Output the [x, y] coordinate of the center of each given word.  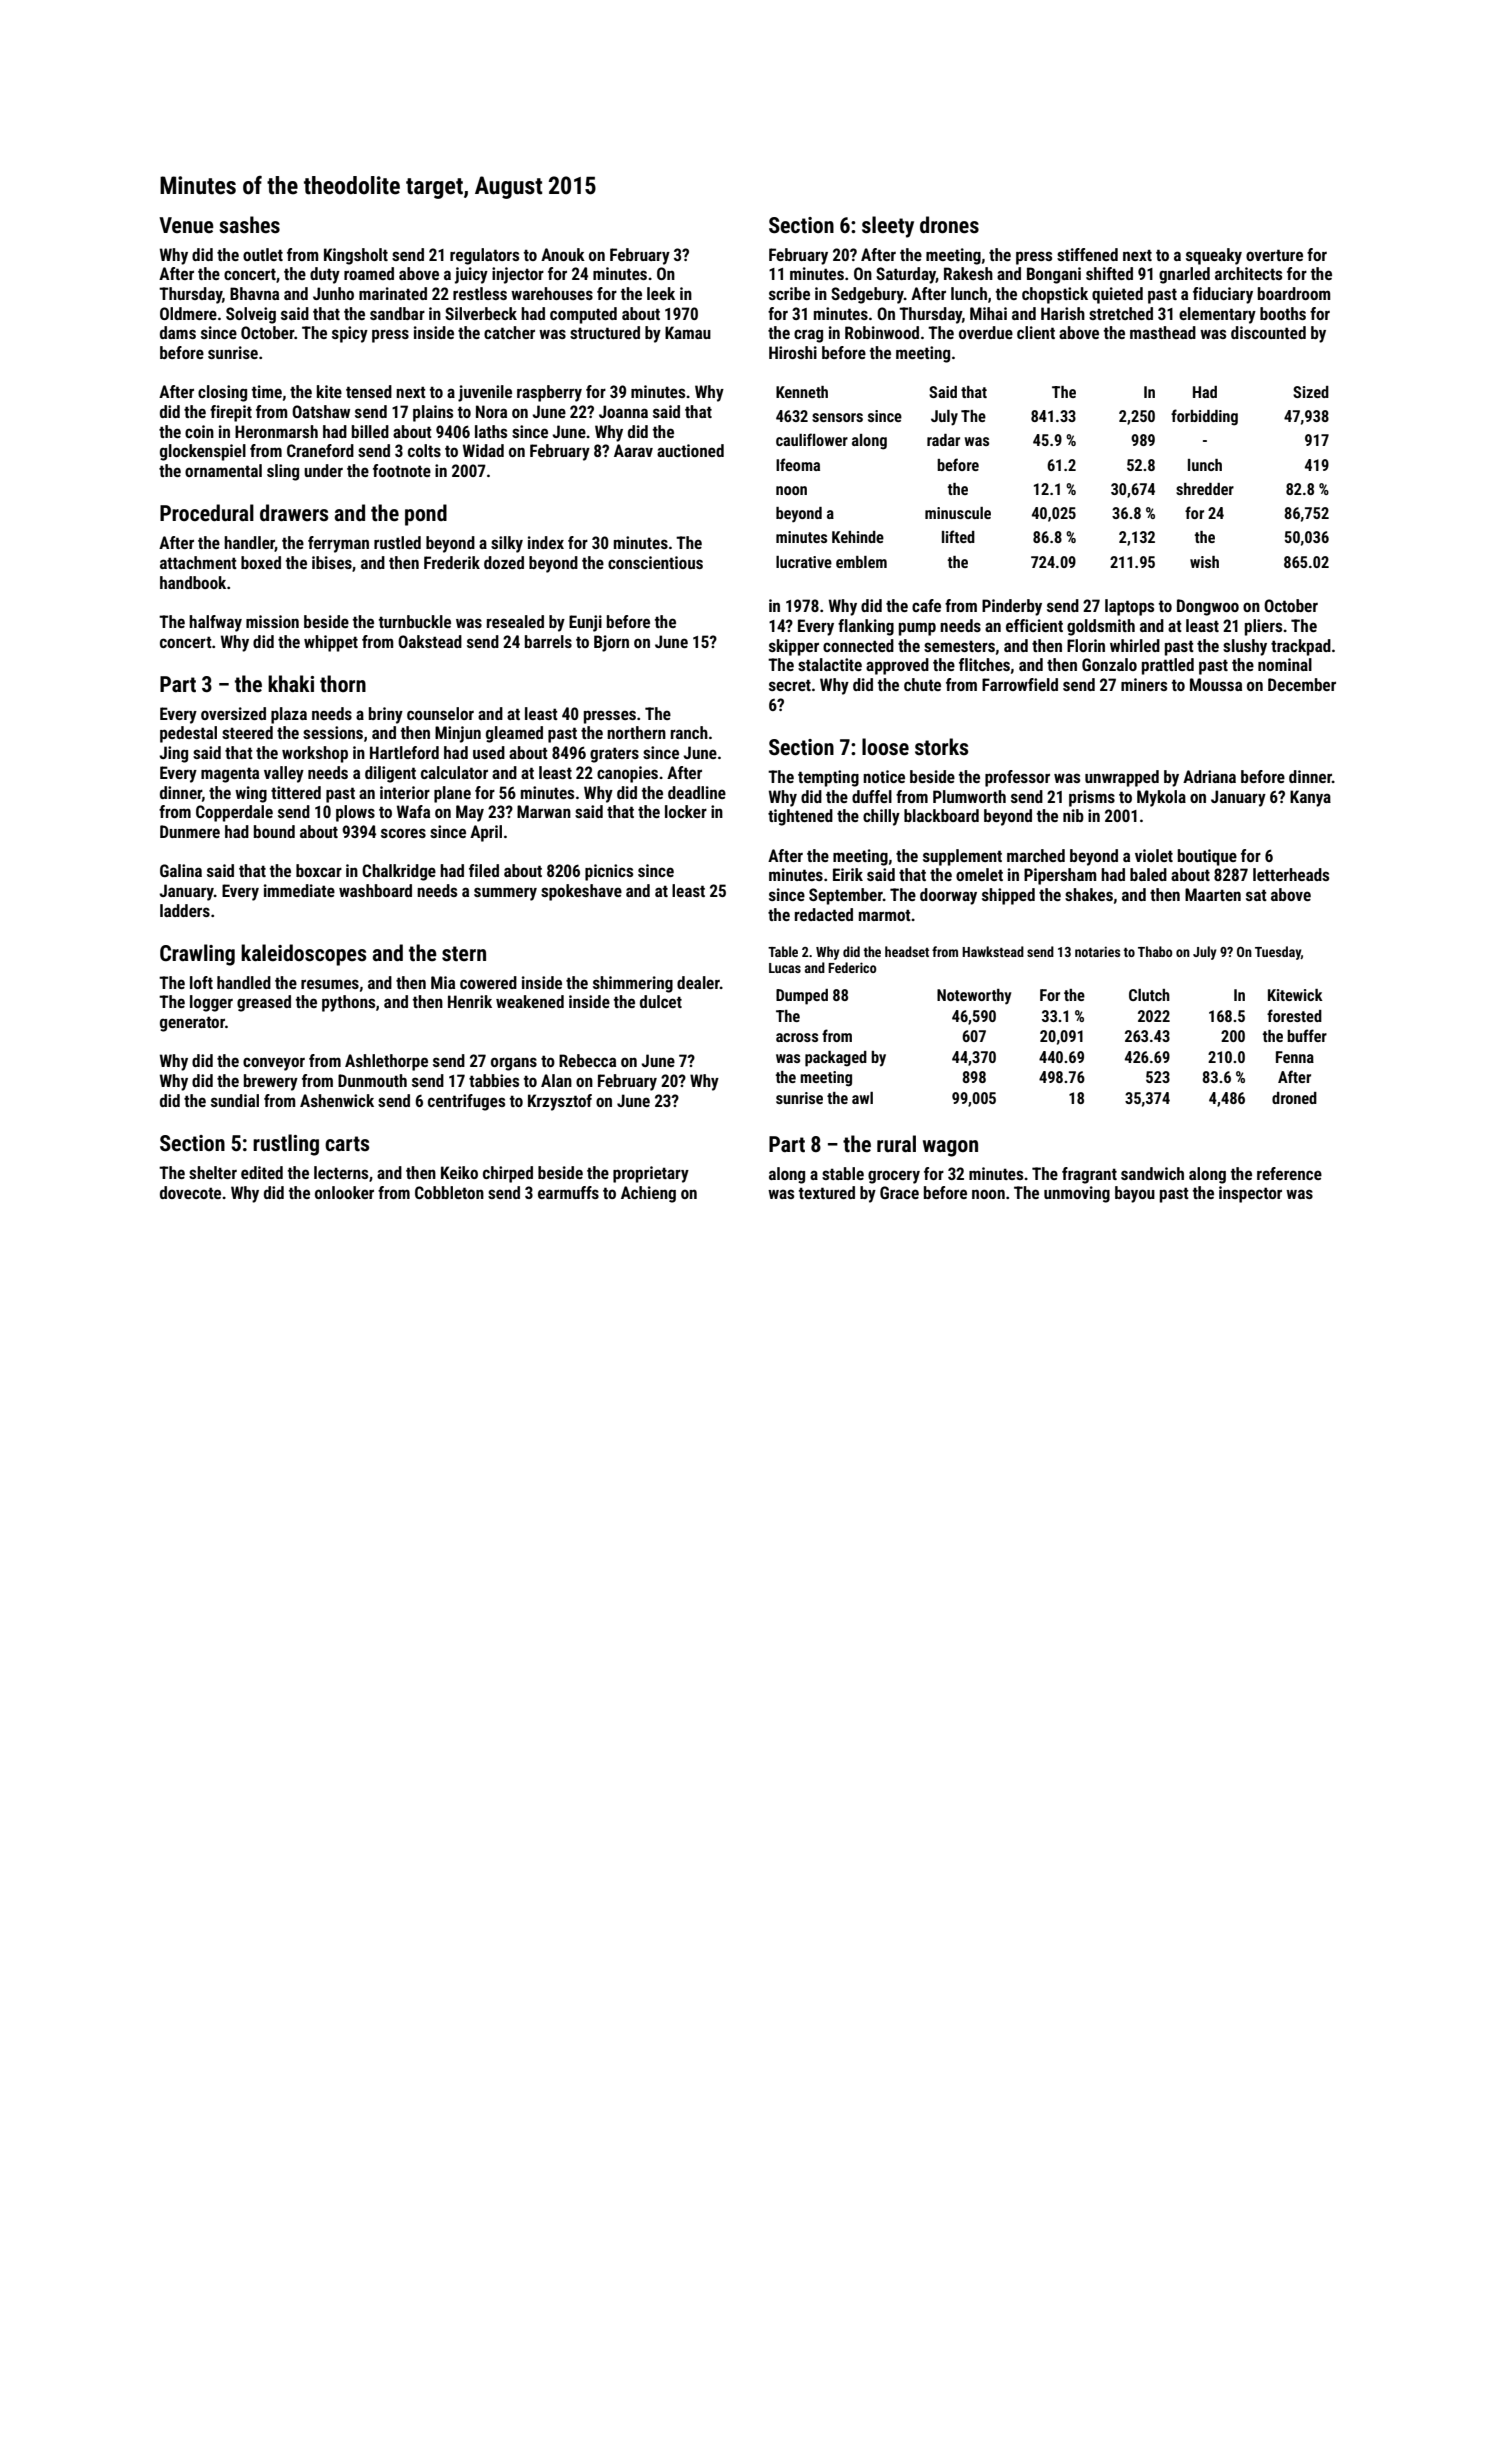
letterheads [1291, 874]
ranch [689, 732]
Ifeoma [798, 464]
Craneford [320, 450]
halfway [215, 623]
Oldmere [188, 313]
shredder [1205, 489]
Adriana [1209, 776]
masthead [1163, 332]
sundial [235, 1100]
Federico [852, 967]
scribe [789, 293]
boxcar [319, 870]
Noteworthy [974, 997]
